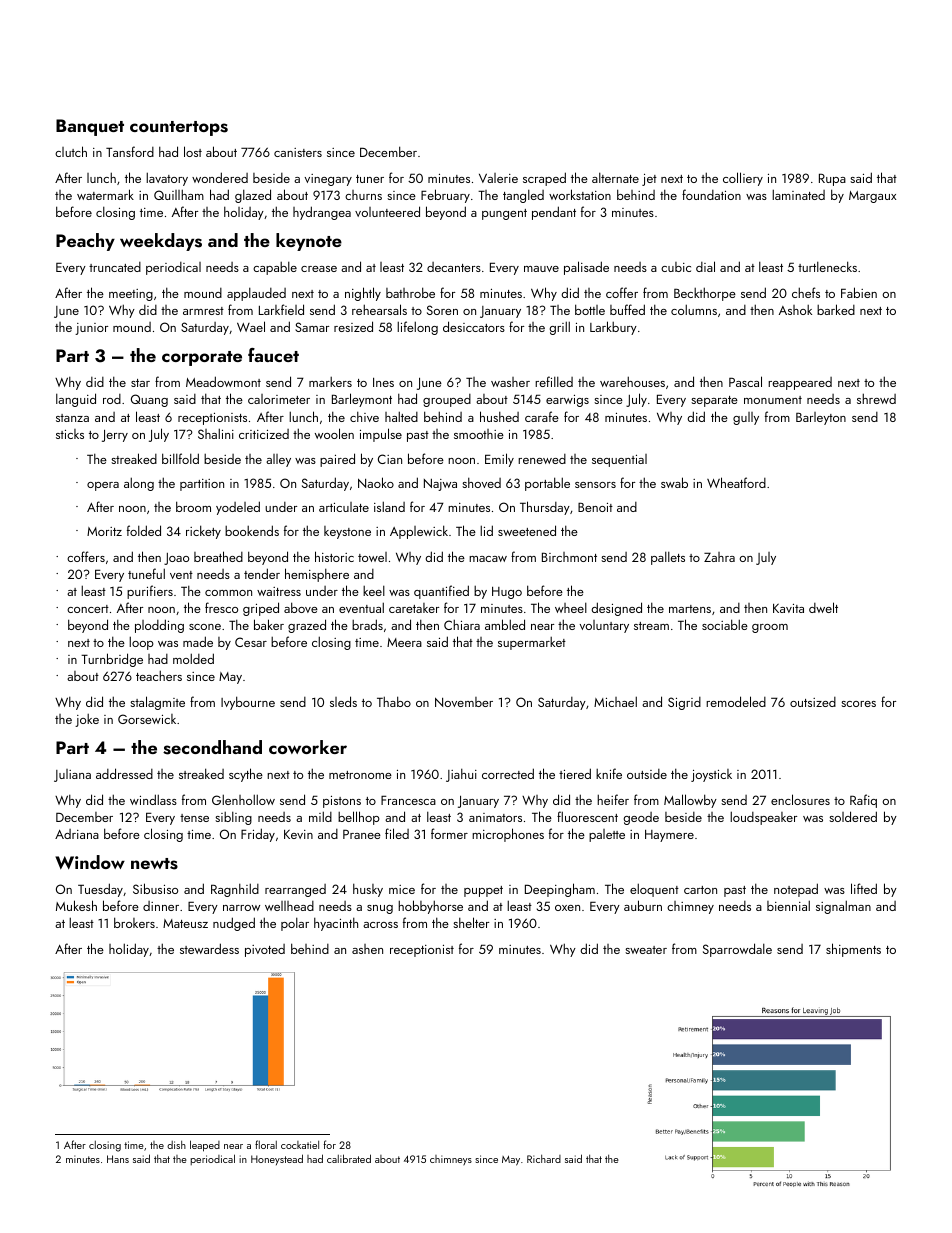 Image resolution: width=952 pixels, height=1233 pixels. I want to click on sociable, so click(725, 624).
